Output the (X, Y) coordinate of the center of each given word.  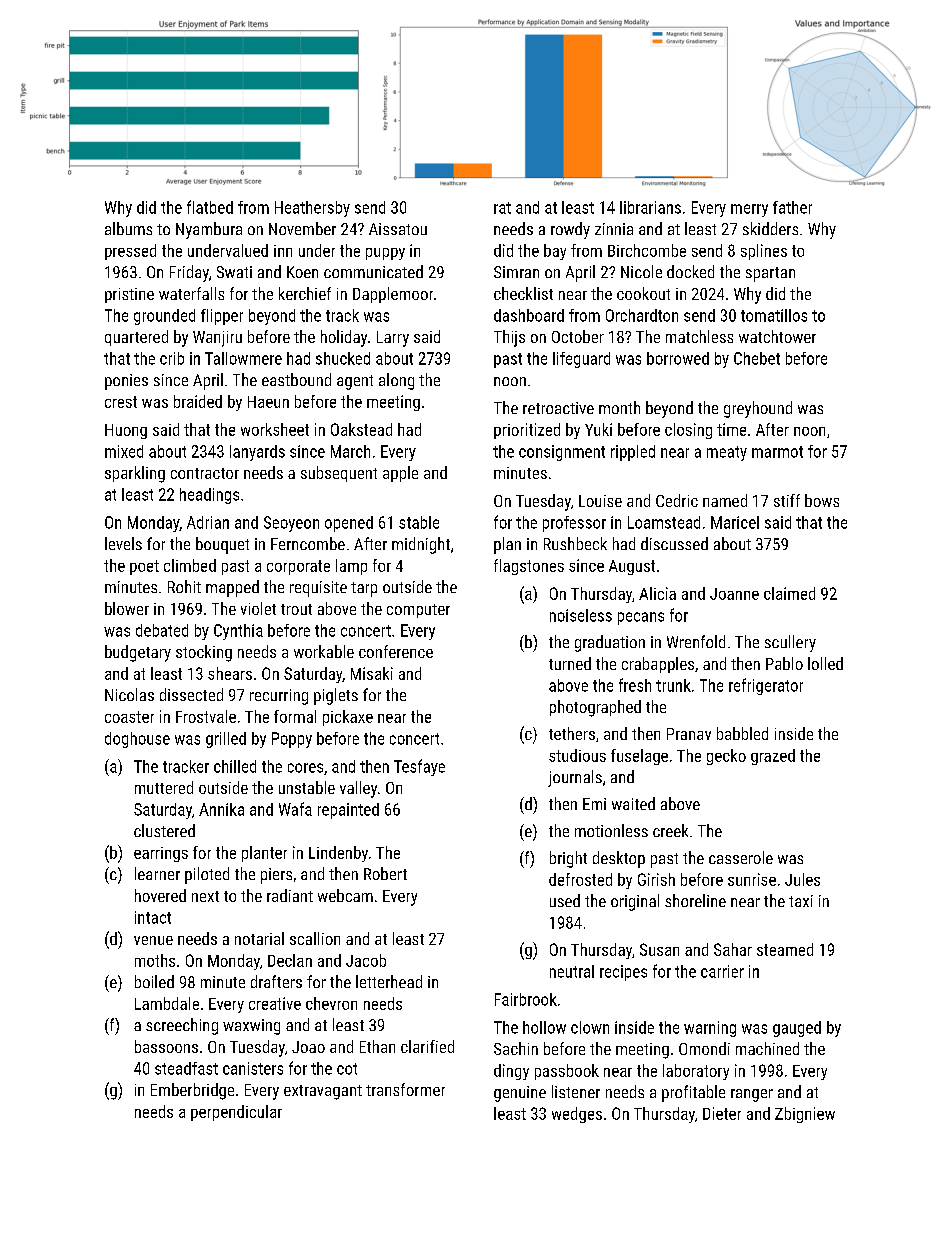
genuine (520, 1094)
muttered (164, 787)
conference (396, 651)
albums (128, 228)
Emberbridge (192, 1091)
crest (121, 402)
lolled (825, 663)
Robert (385, 873)
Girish (656, 879)
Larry (393, 339)
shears (230, 673)
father (792, 207)
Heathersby (312, 209)
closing (688, 431)
